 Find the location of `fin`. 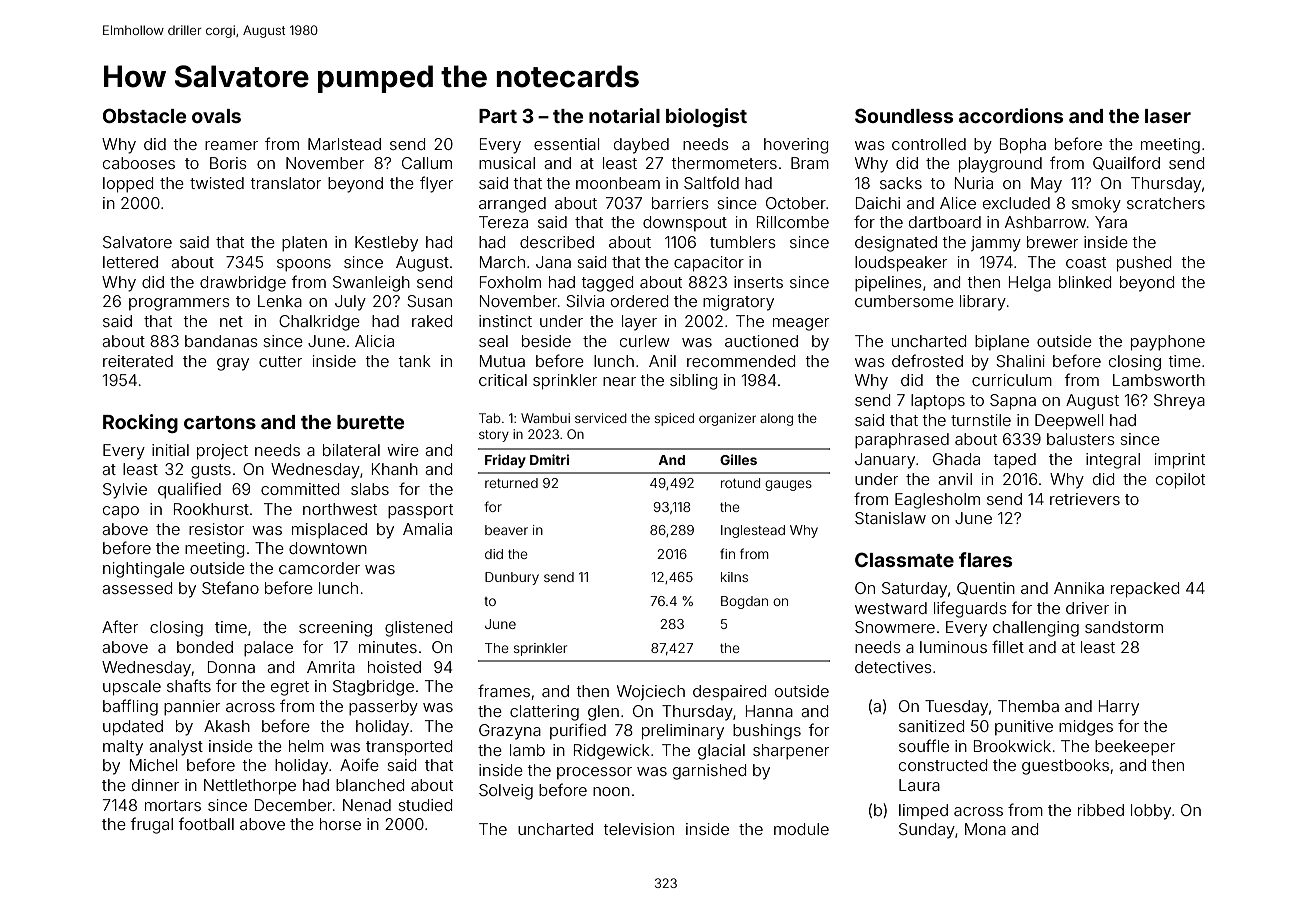

fin is located at coordinates (727, 553).
